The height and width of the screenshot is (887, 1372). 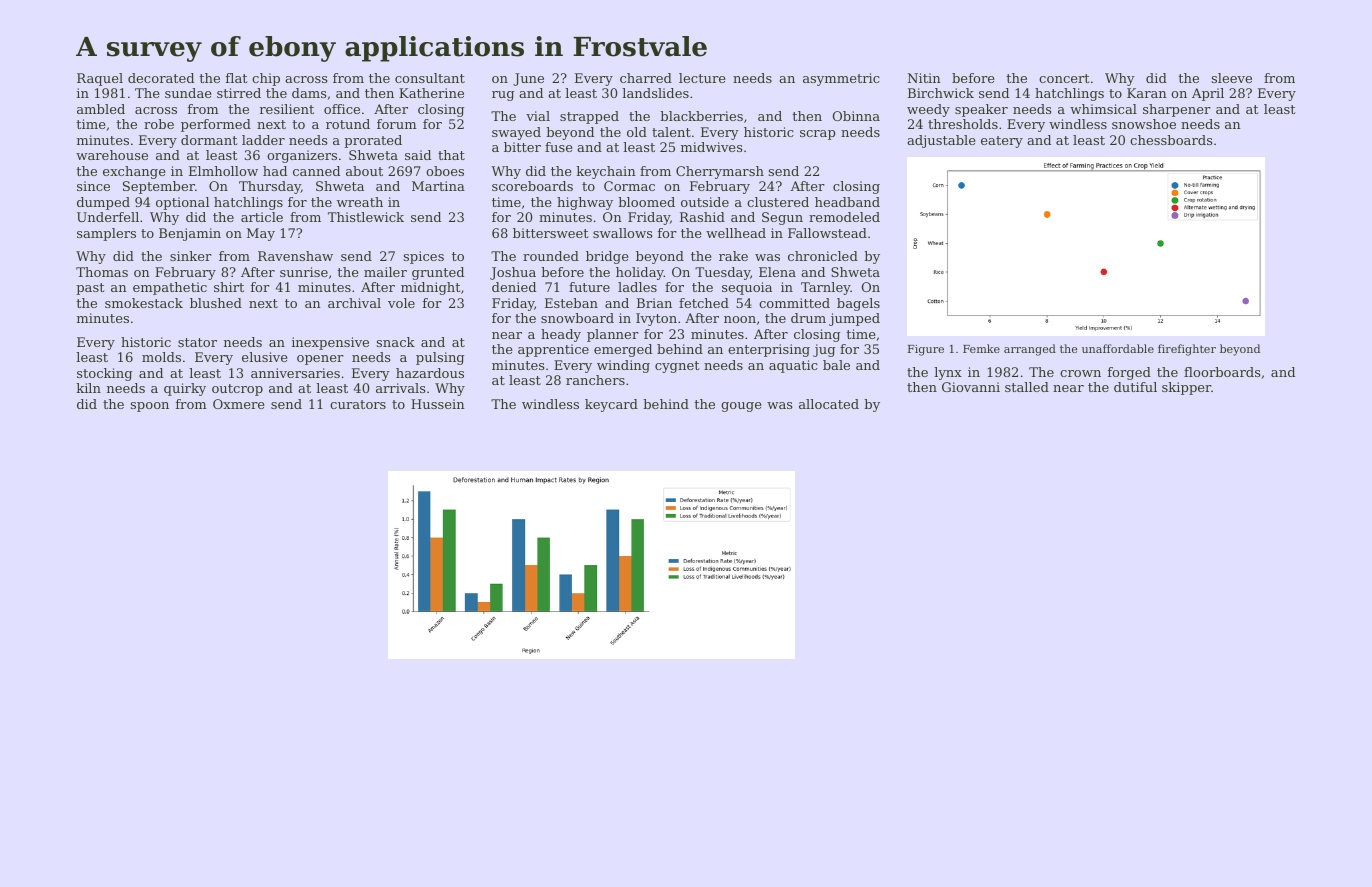 What do you see at coordinates (144, 303) in the screenshot?
I see `smokestack` at bounding box center [144, 303].
